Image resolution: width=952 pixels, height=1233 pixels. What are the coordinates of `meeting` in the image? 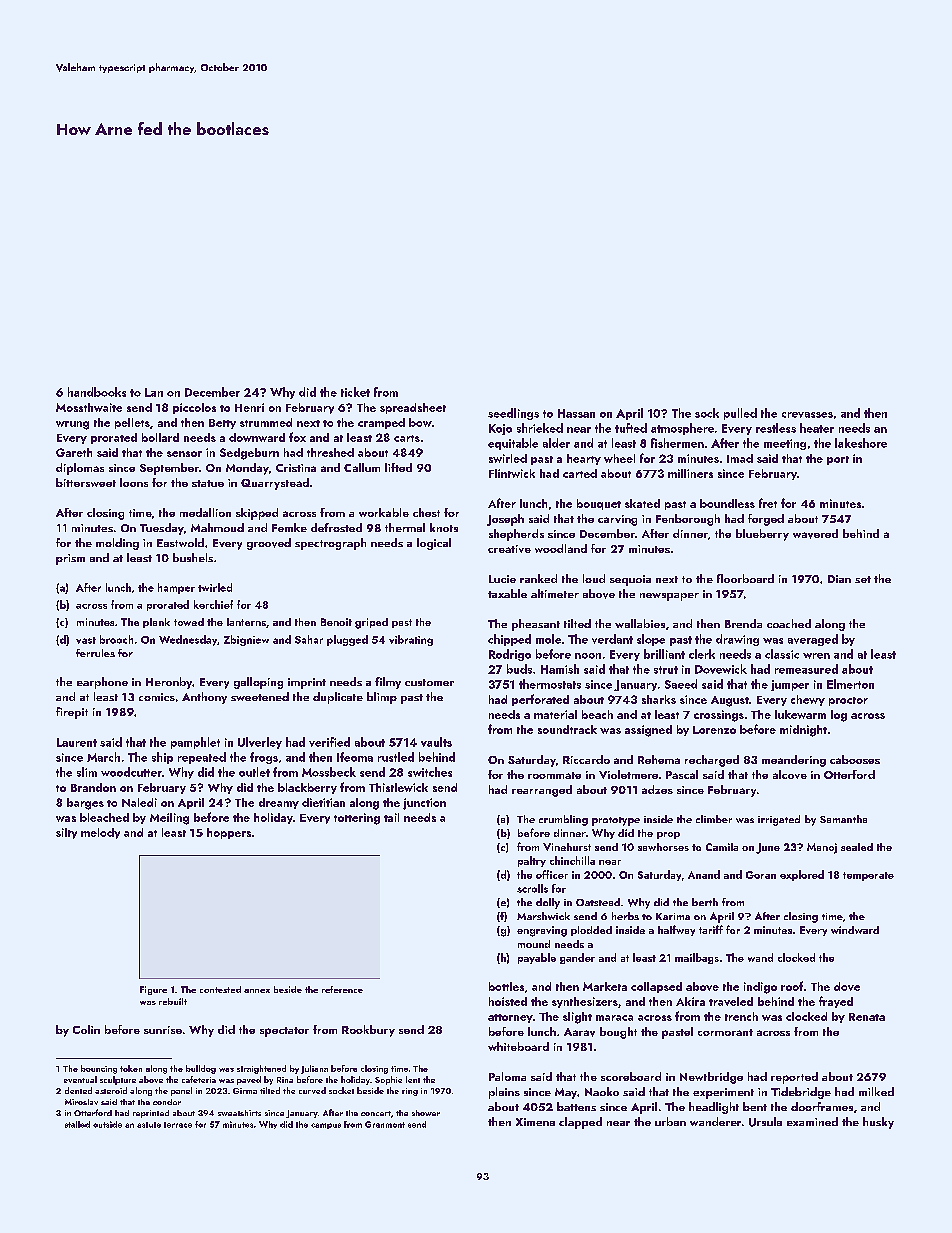 It's located at (785, 444).
